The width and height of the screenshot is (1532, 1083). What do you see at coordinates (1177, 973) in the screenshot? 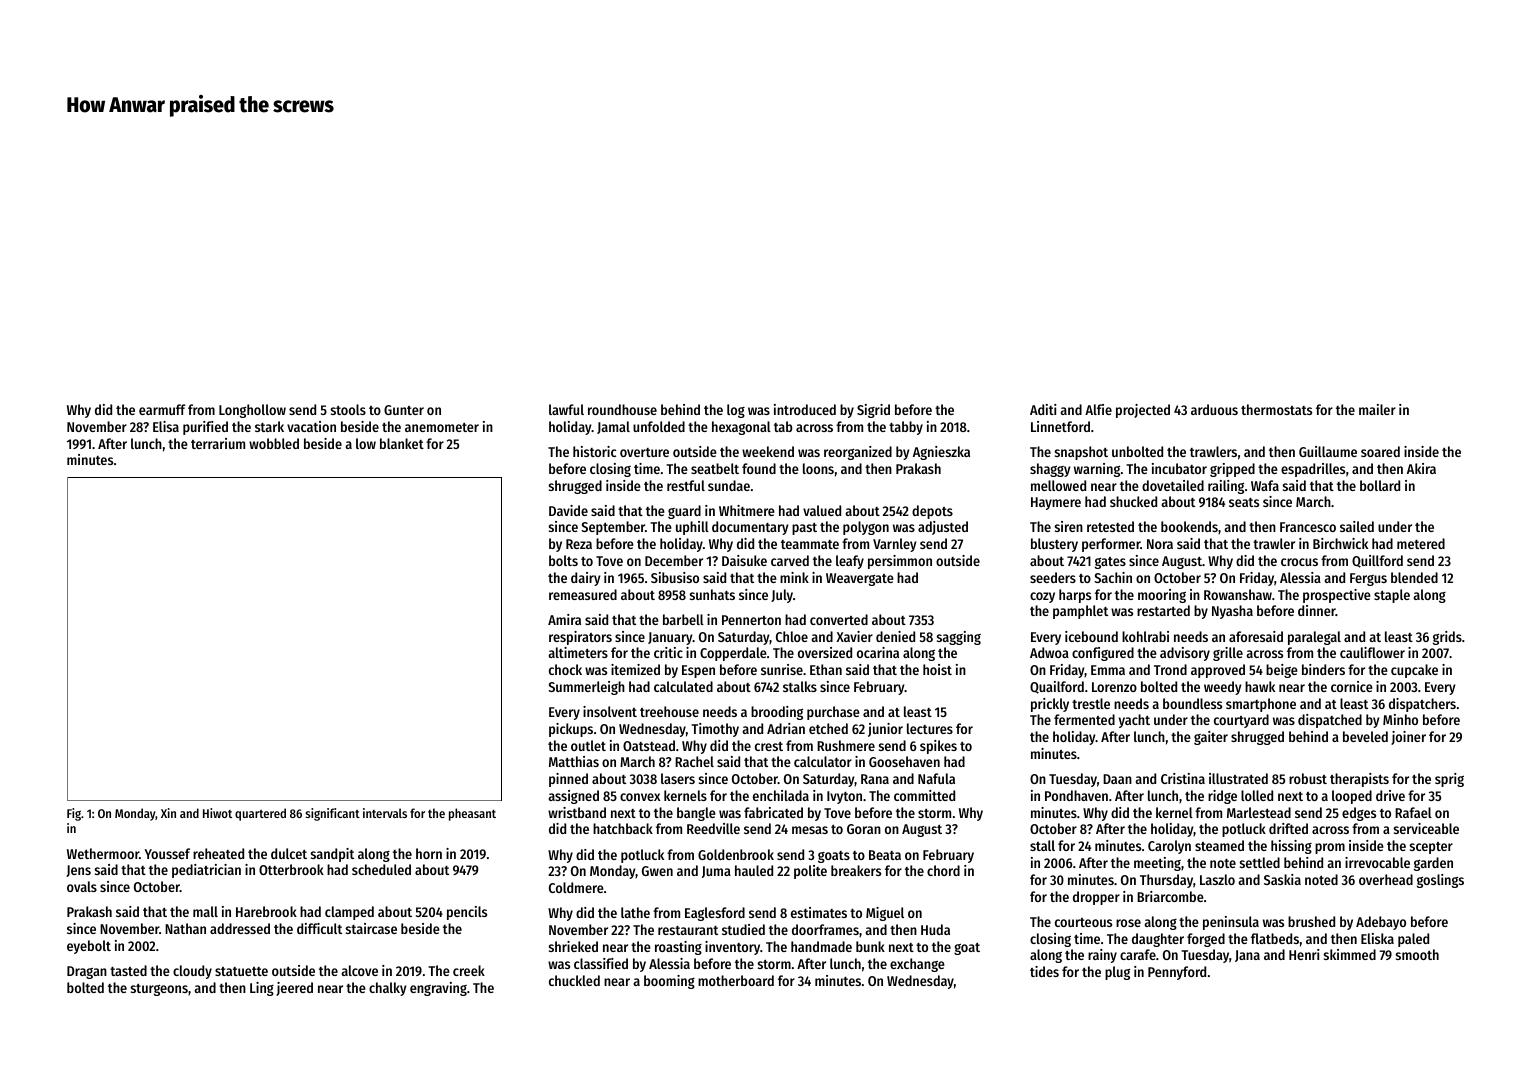
I see `Pennyford` at bounding box center [1177, 973].
